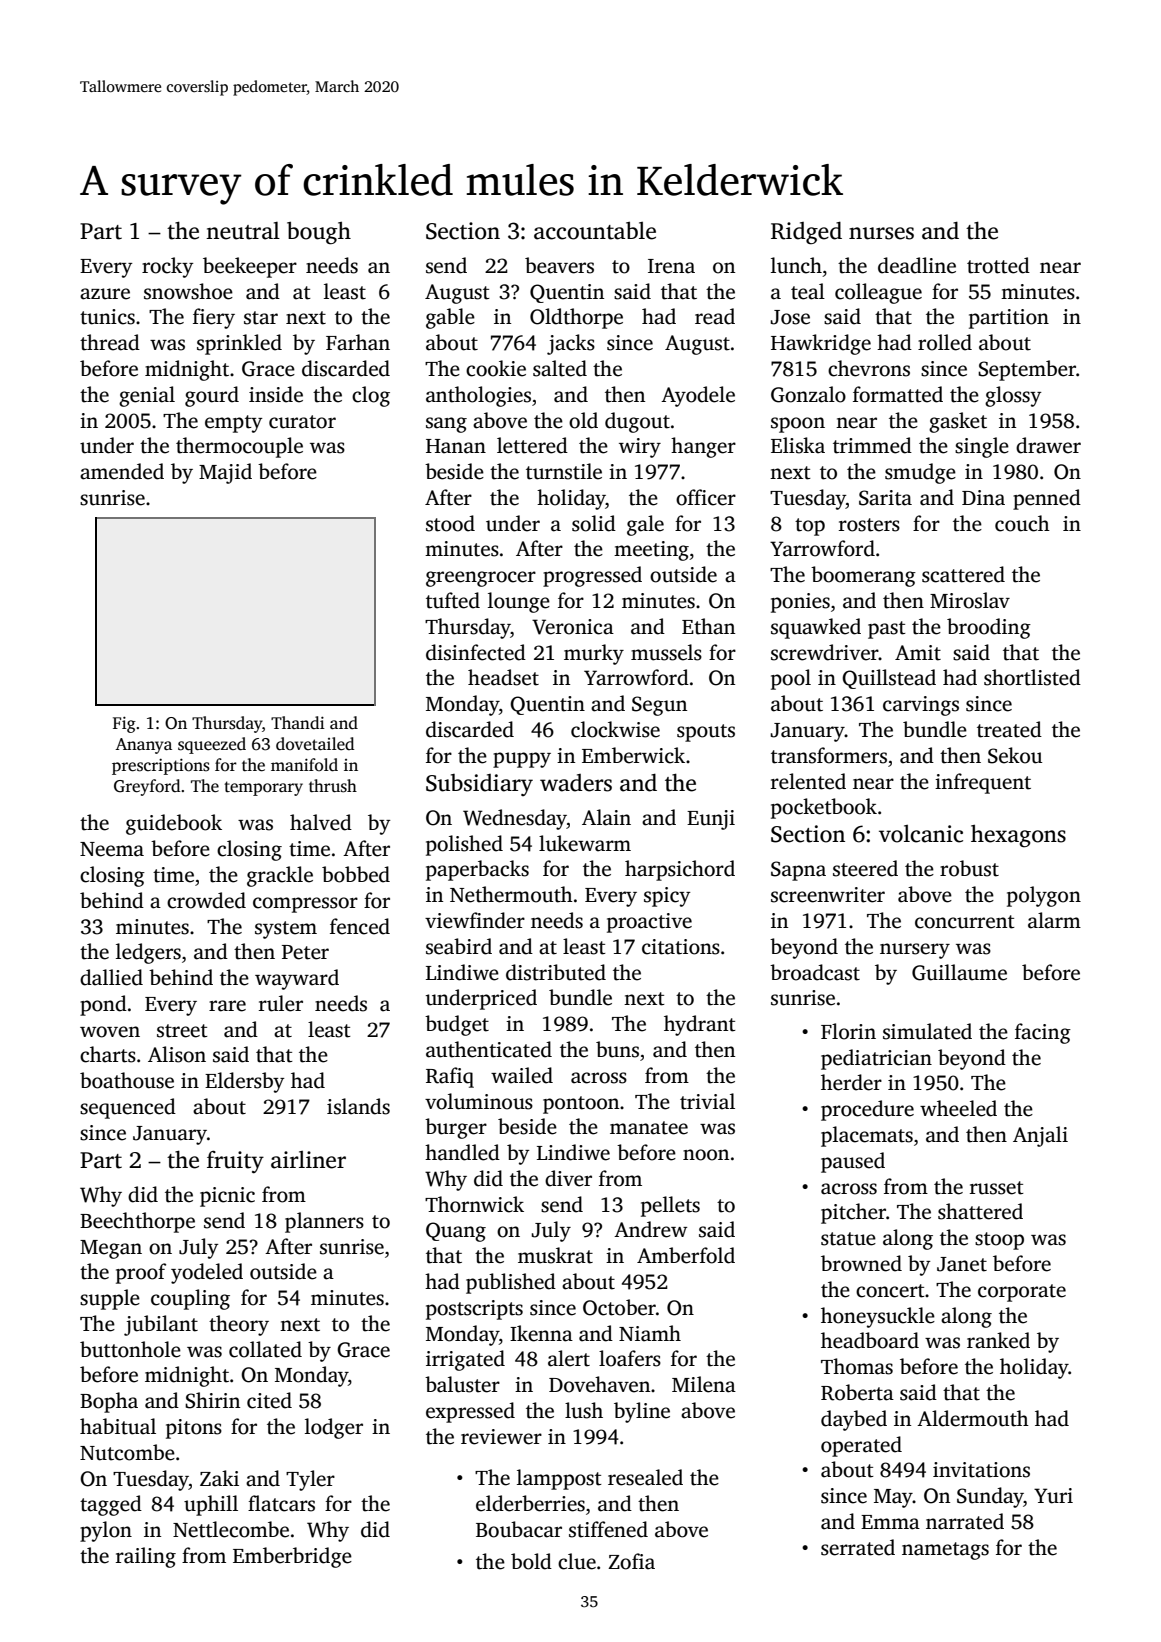 The height and width of the document is (1642, 1161). I want to click on Veronica, so click(573, 627).
